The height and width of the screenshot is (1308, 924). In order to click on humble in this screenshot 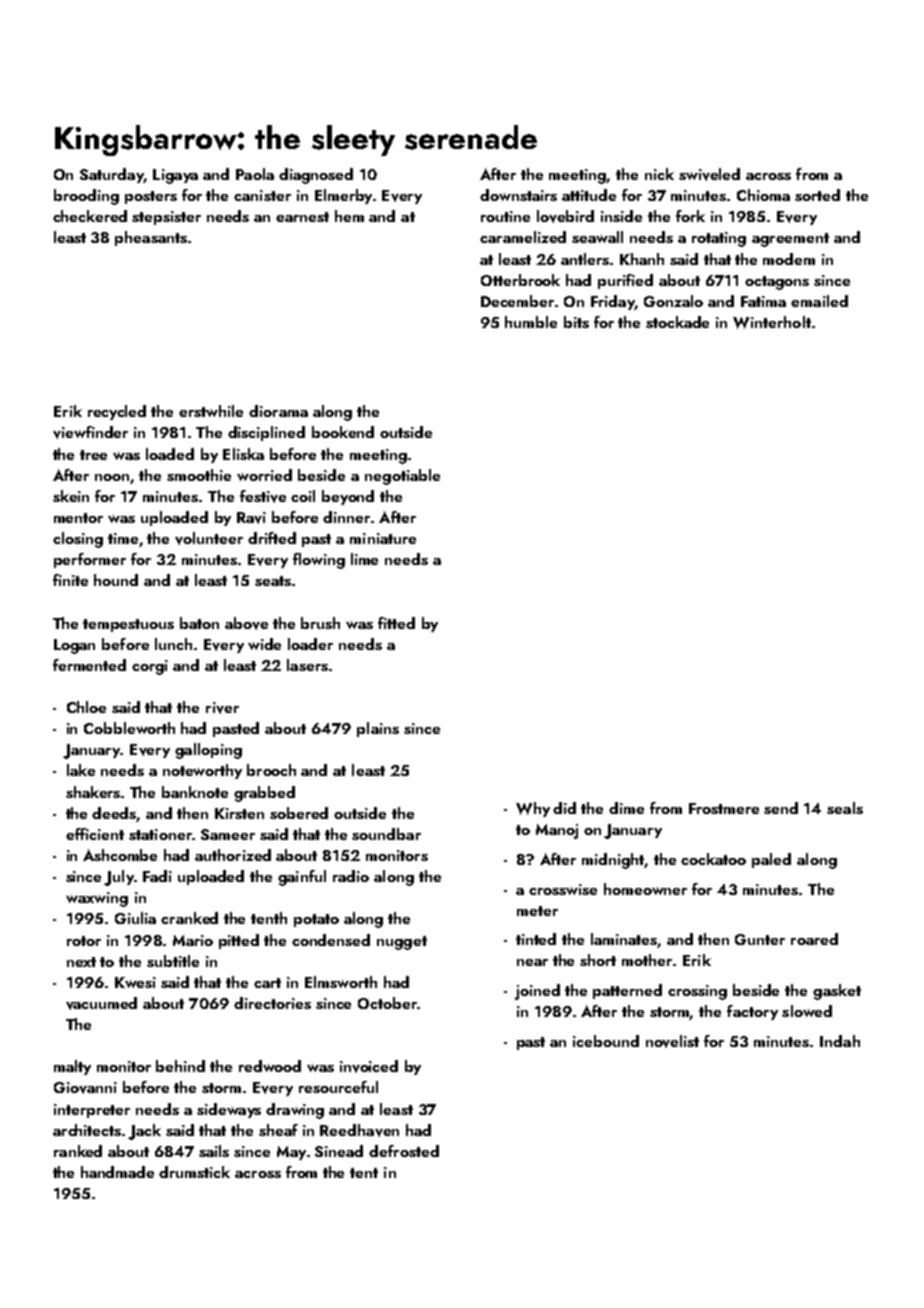, I will do `click(531, 322)`.
